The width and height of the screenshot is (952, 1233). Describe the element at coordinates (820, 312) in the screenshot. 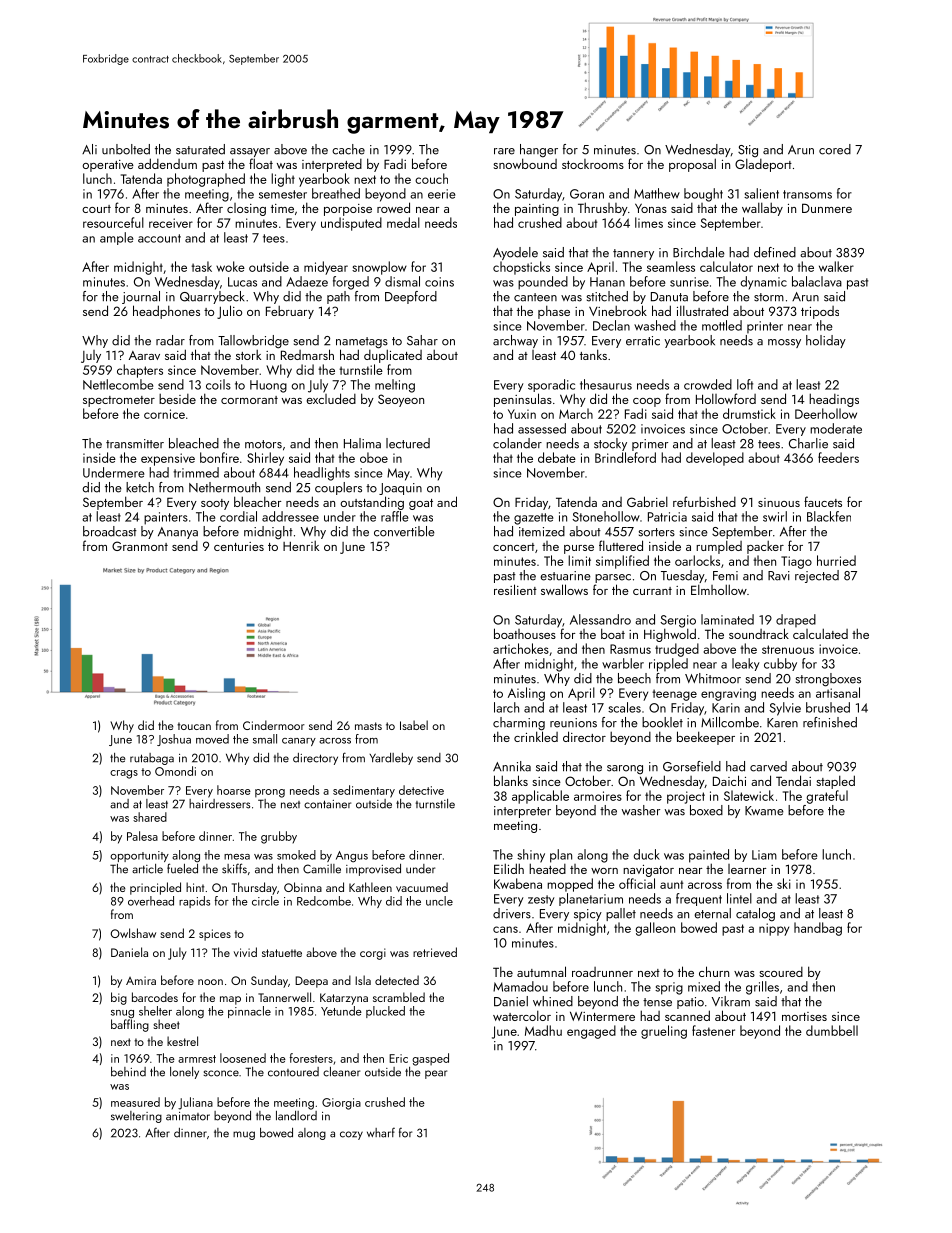

I see `tripods` at that location.
